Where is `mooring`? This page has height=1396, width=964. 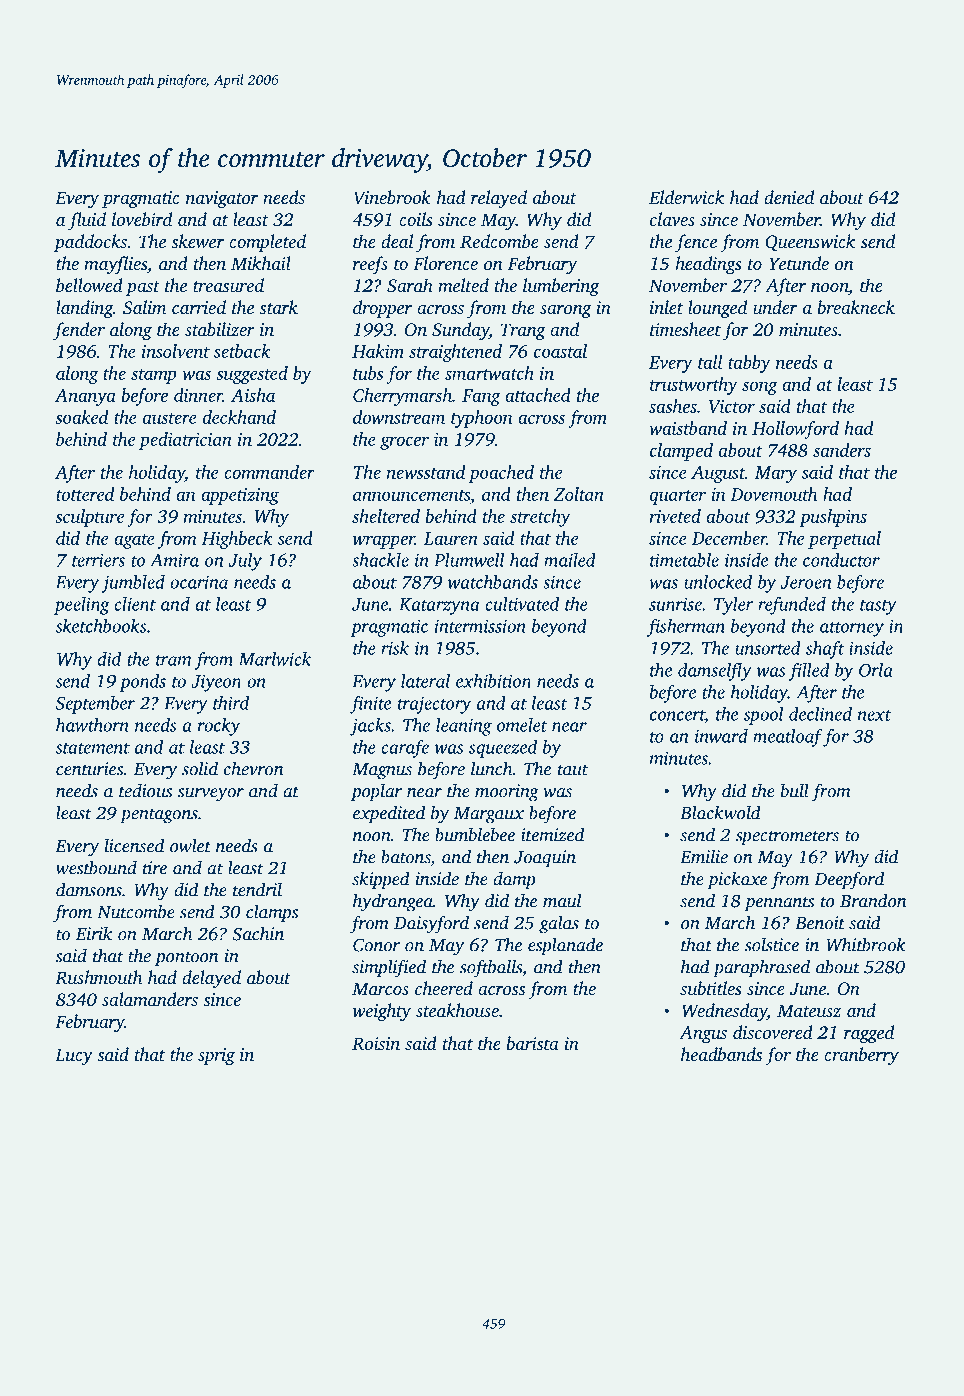
mooring is located at coordinates (507, 793).
